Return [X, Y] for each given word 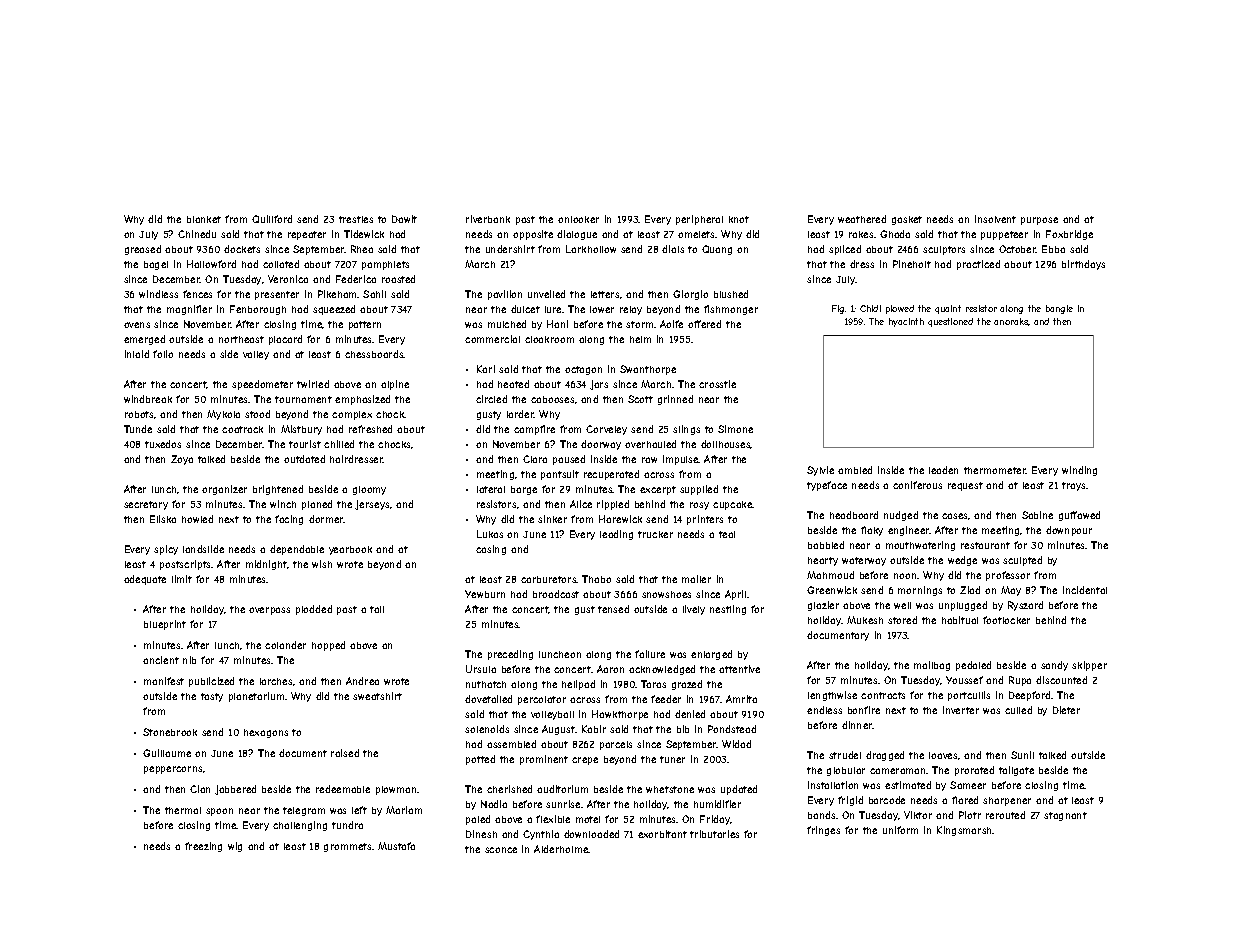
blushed [731, 294]
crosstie [717, 384]
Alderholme [561, 849]
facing [289, 520]
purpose [1039, 221]
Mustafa [396, 846]
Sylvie [820, 471]
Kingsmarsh [965, 831]
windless [158, 294]
